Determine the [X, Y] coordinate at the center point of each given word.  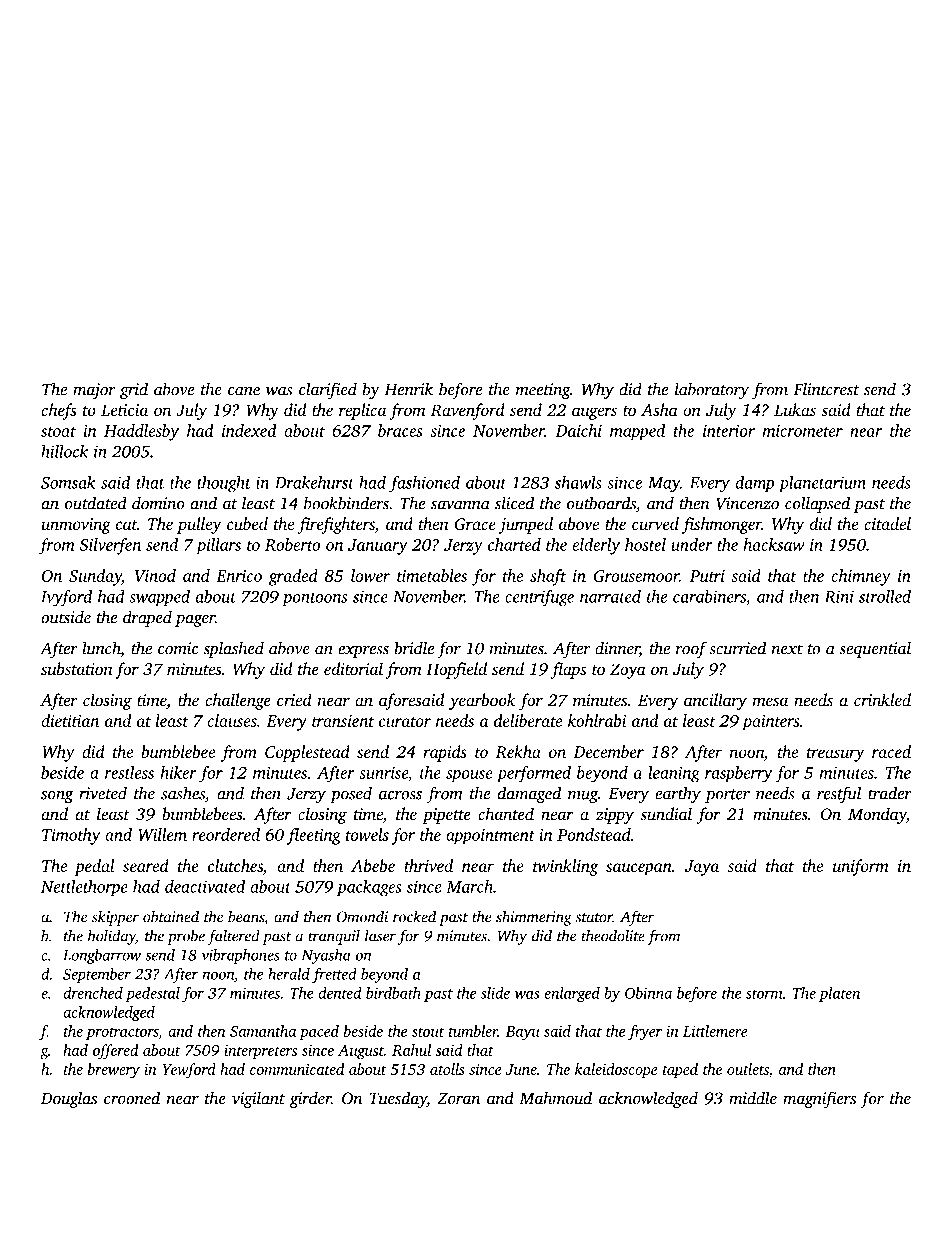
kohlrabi [597, 720]
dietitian [70, 720]
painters [771, 723]
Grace [475, 524]
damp [755, 484]
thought [224, 484]
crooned [132, 1098]
